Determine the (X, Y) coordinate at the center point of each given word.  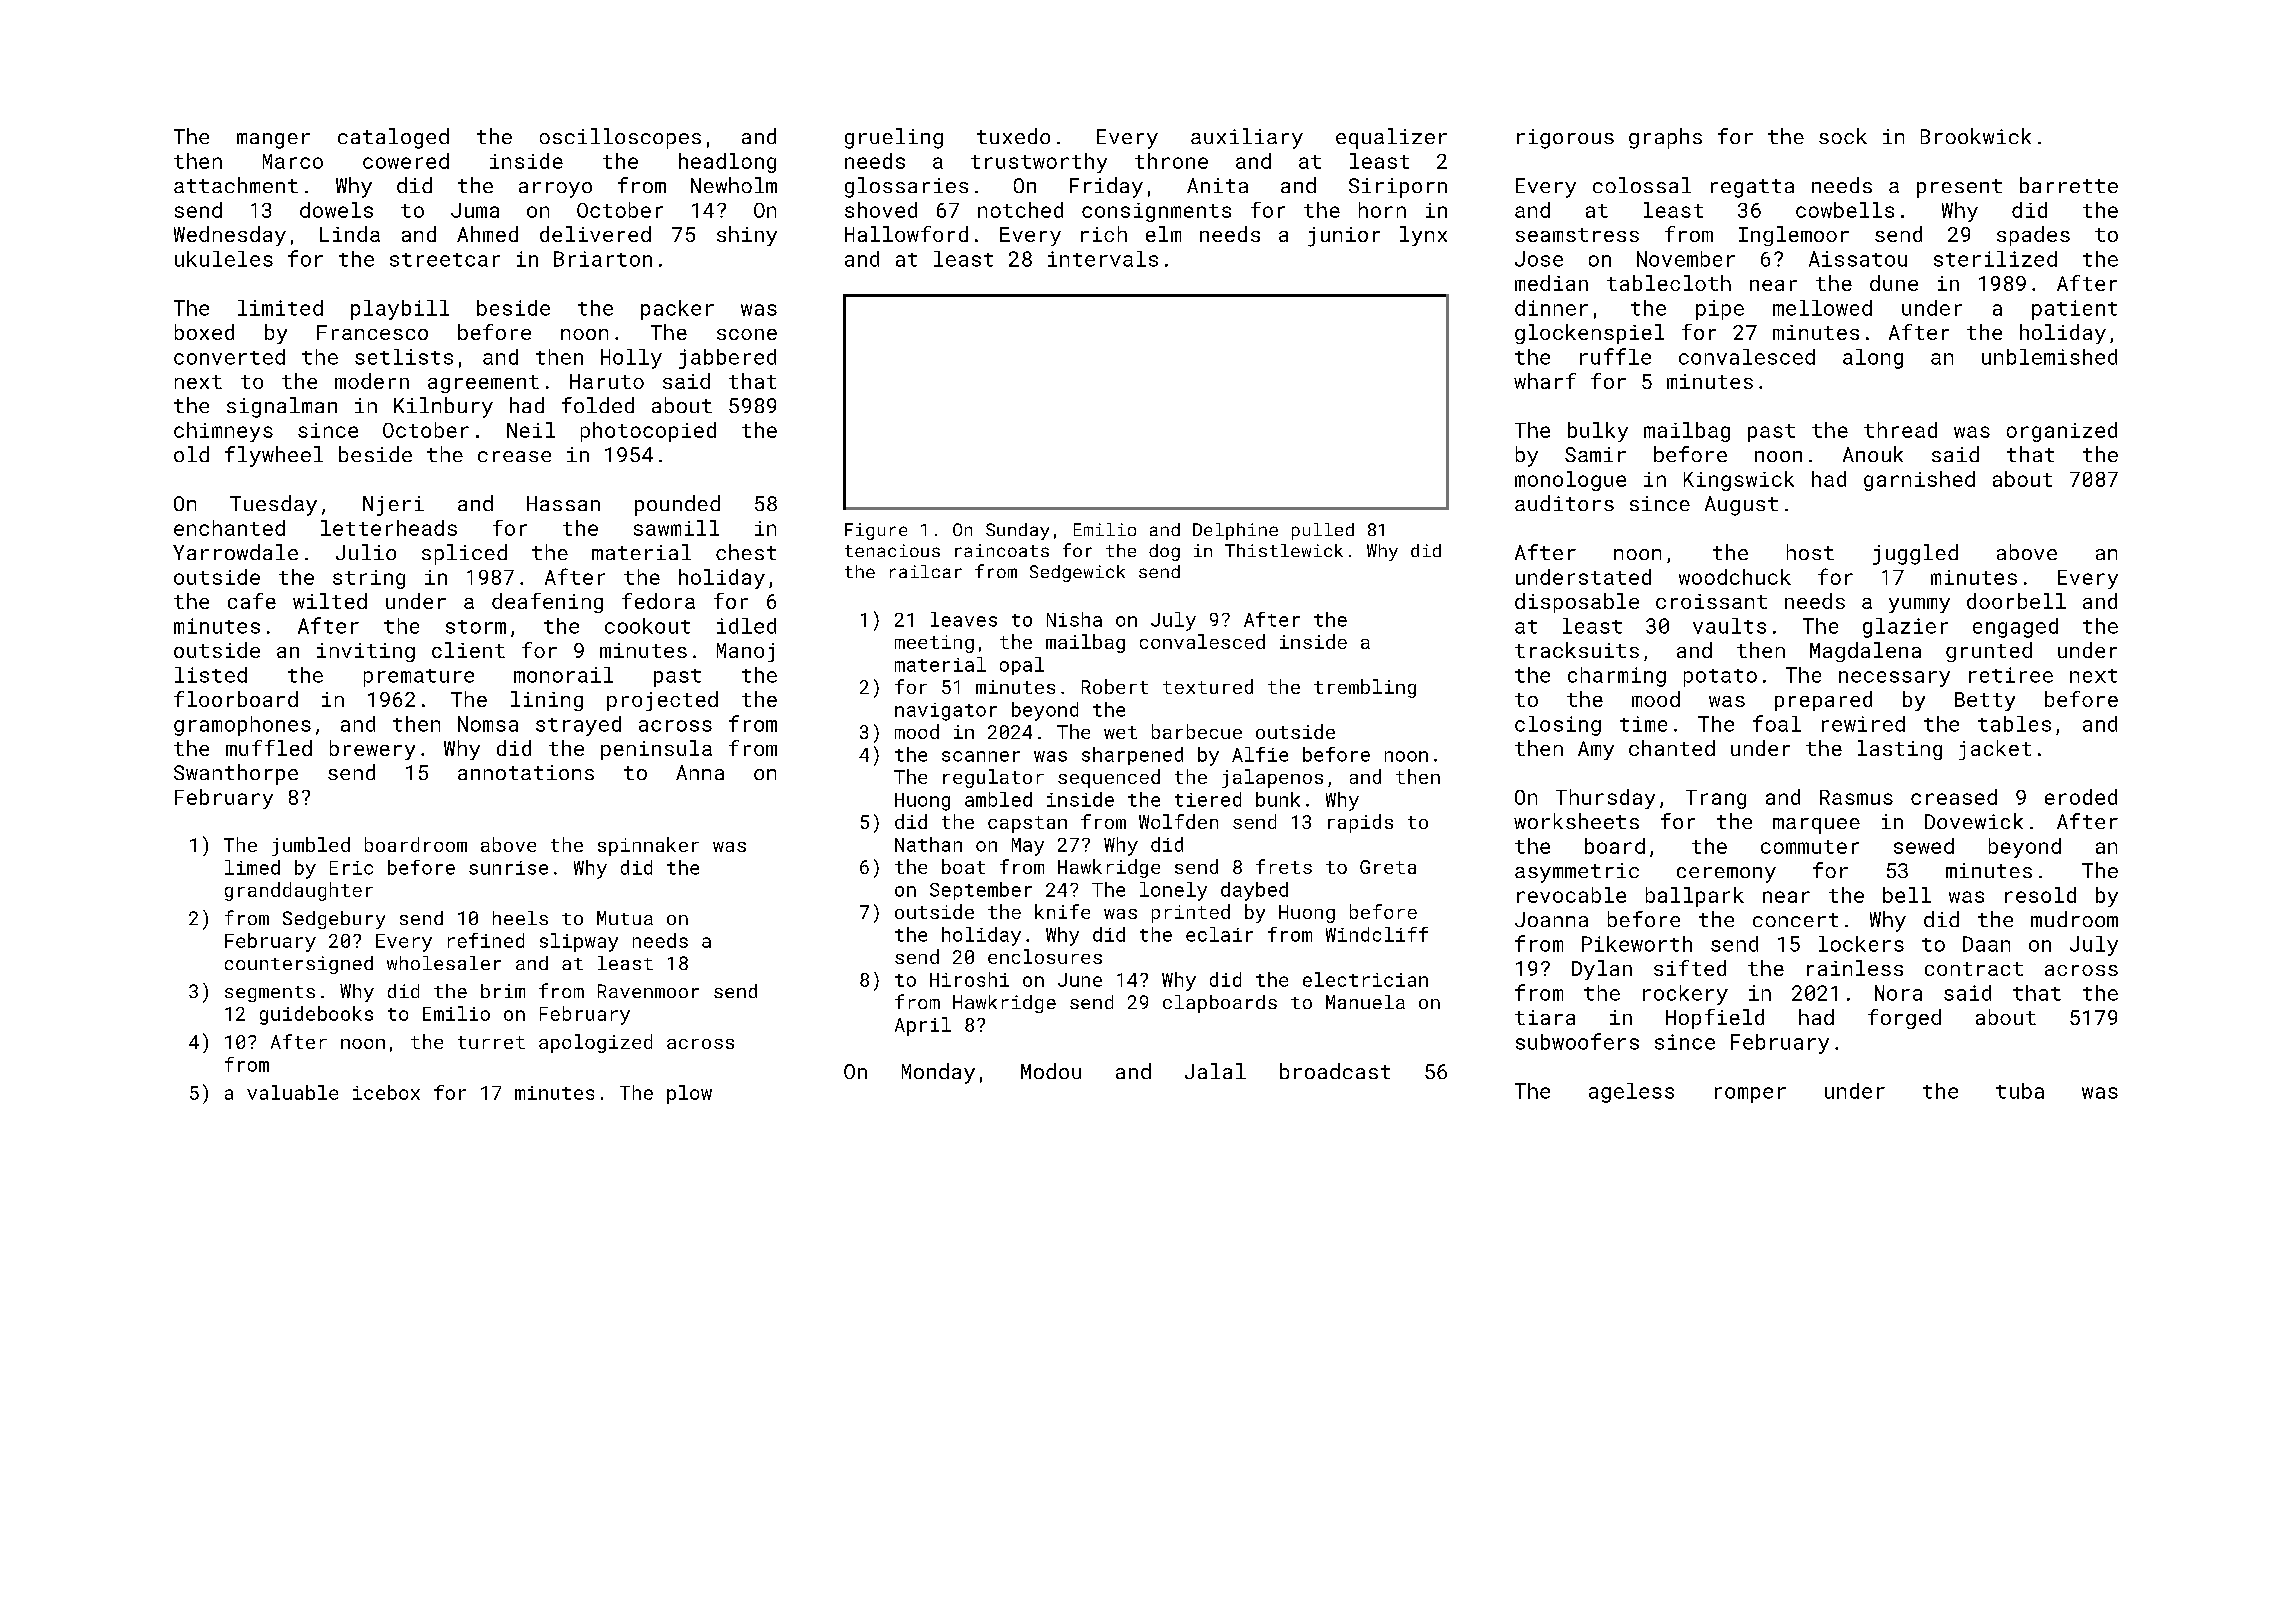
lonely (1173, 891)
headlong (727, 163)
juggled (1915, 554)
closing (1558, 726)
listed (211, 675)
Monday (938, 1073)
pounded (677, 505)
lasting (1900, 750)
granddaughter (299, 891)
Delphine (1235, 531)
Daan (1986, 944)
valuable (292, 1092)
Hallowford (906, 234)
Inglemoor (1794, 236)
